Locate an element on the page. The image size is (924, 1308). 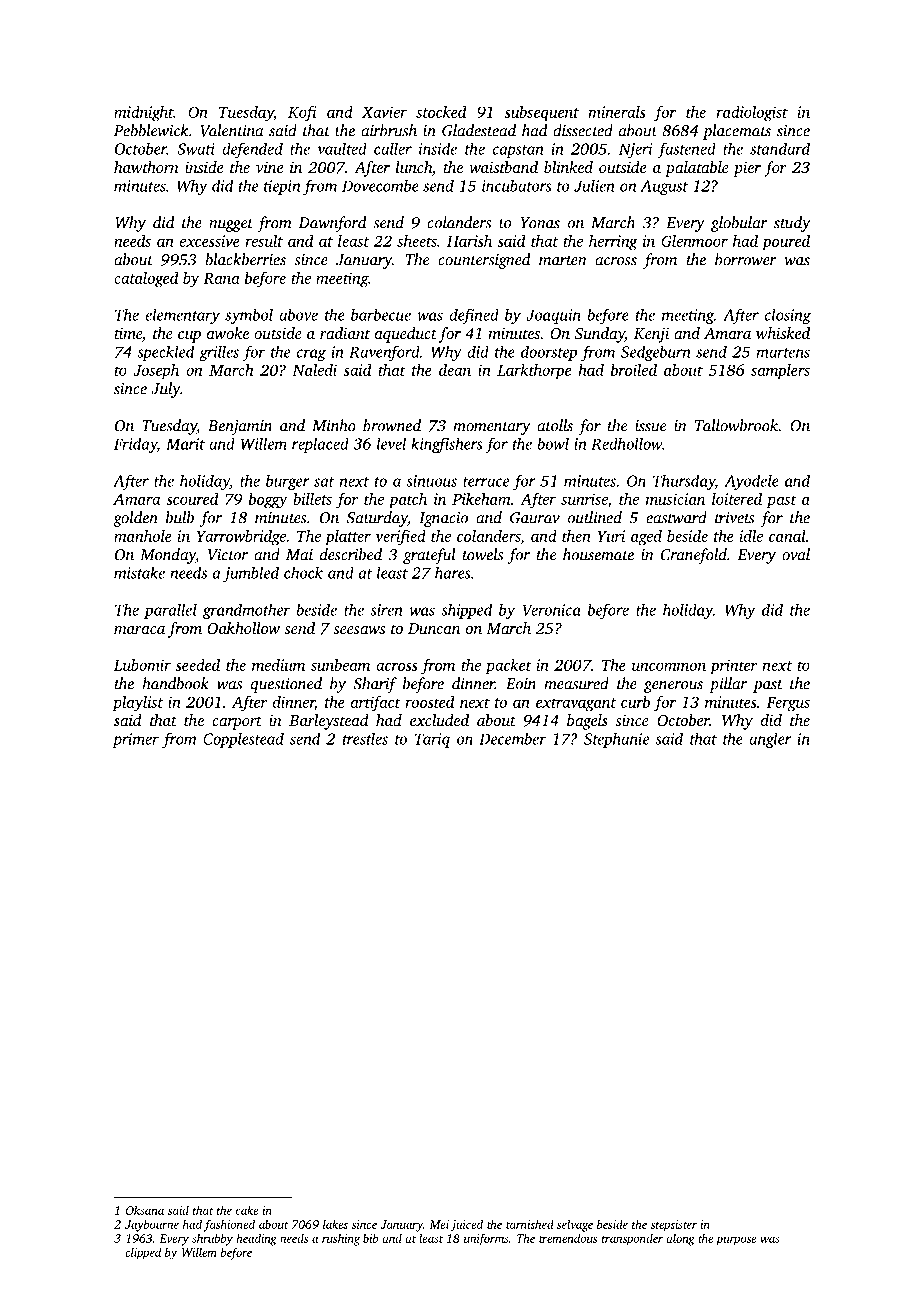
radiologist is located at coordinates (752, 114).
